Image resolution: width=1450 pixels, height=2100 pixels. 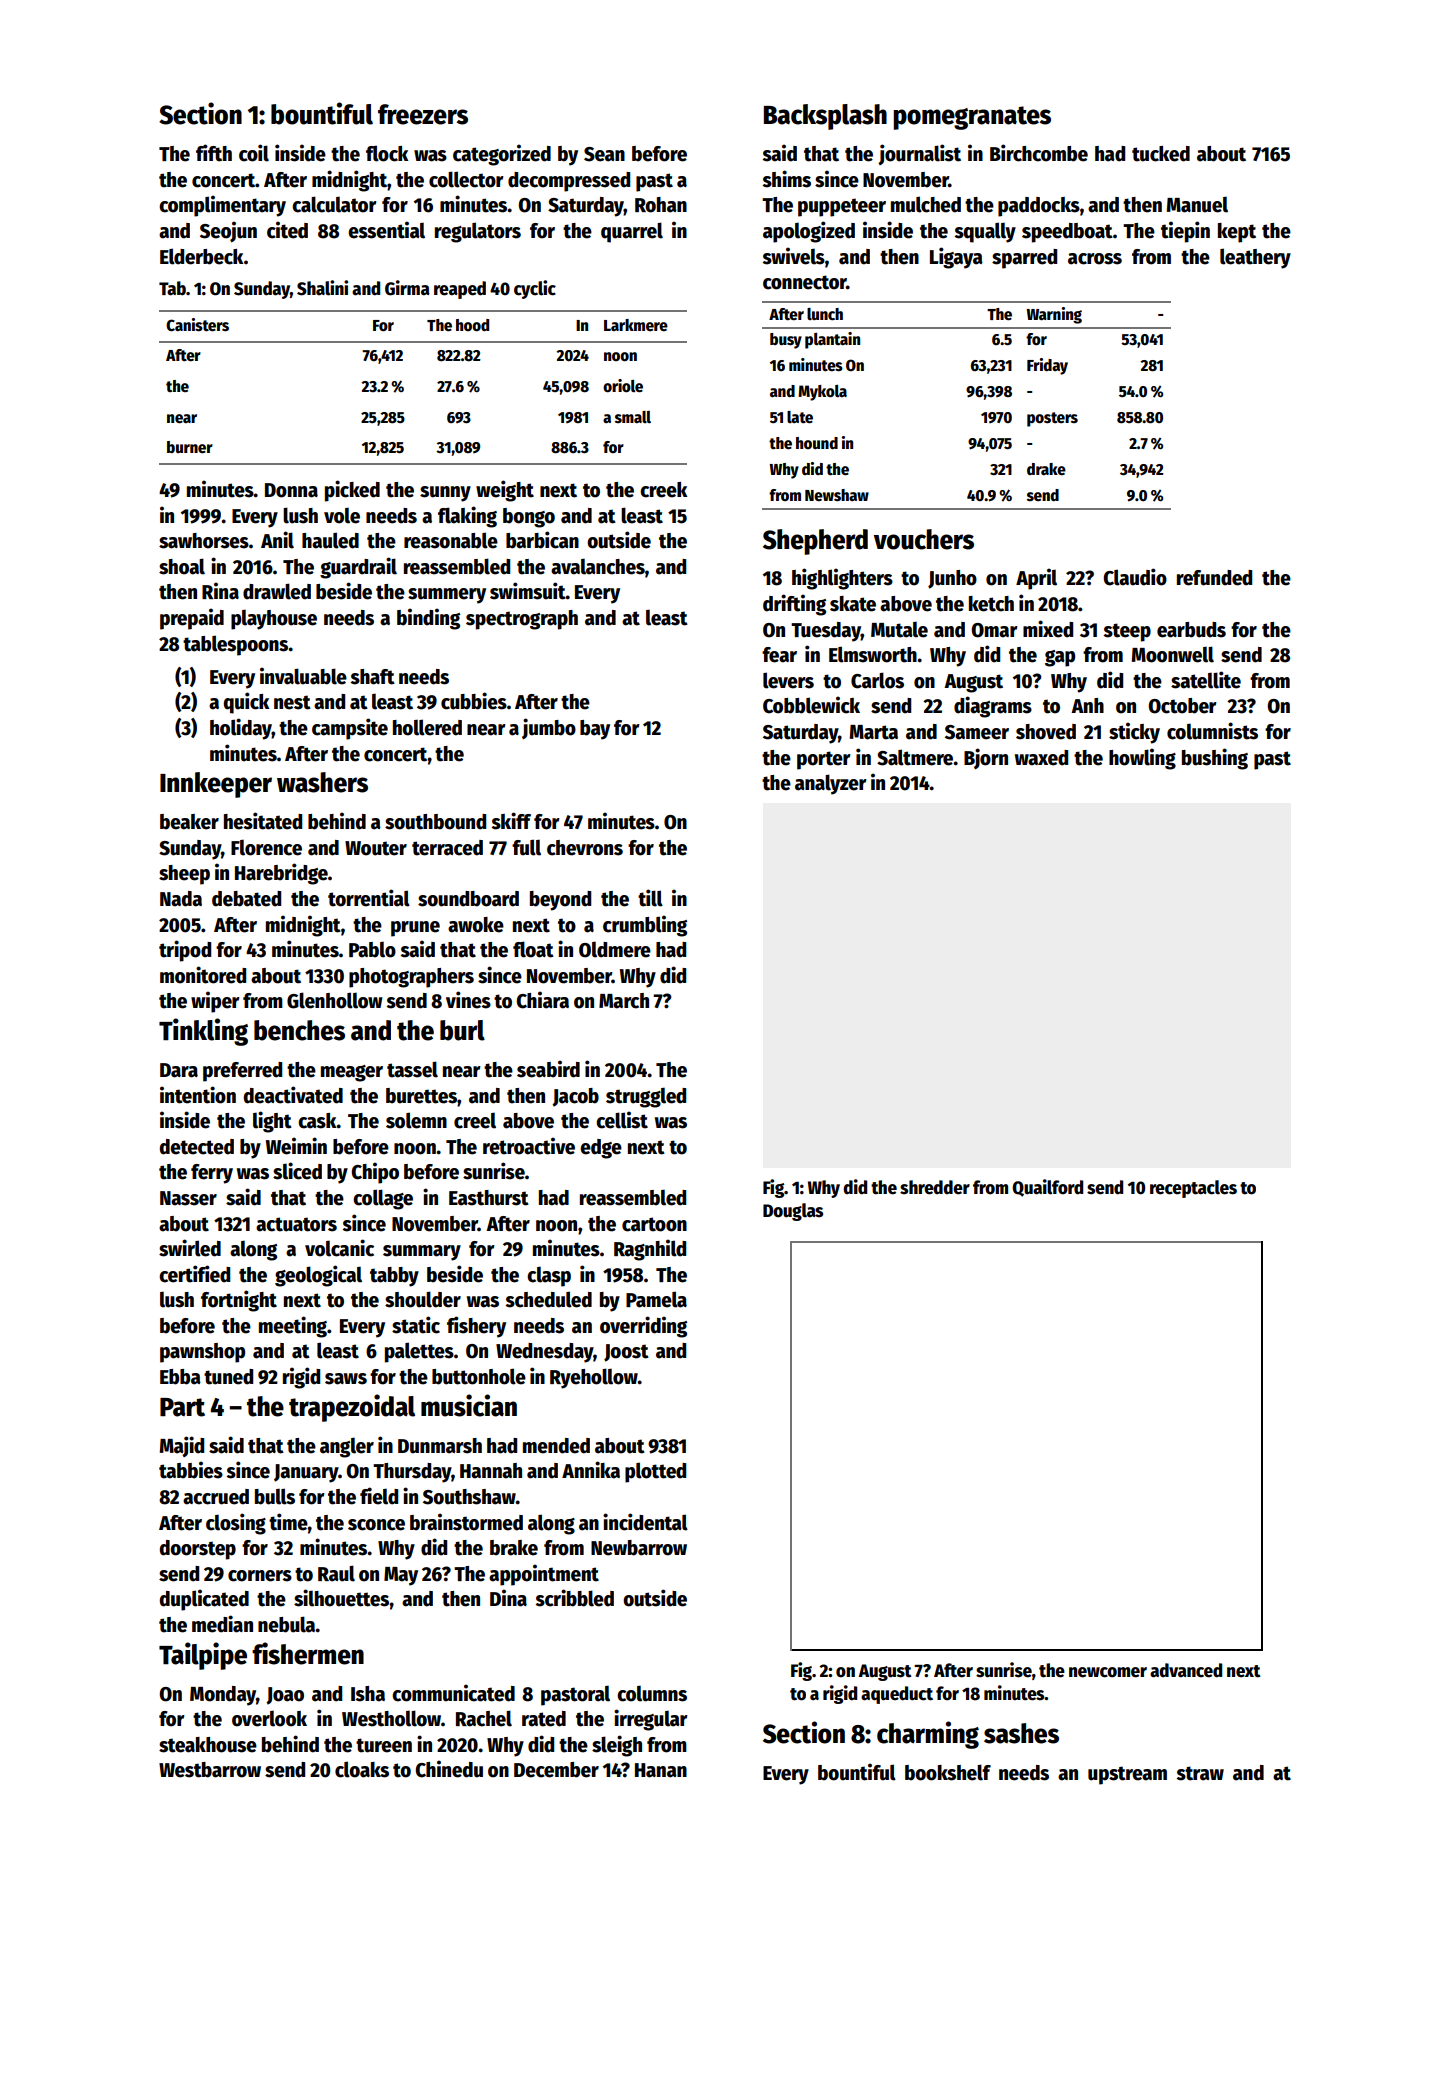 I want to click on struggled, so click(x=646, y=1097).
